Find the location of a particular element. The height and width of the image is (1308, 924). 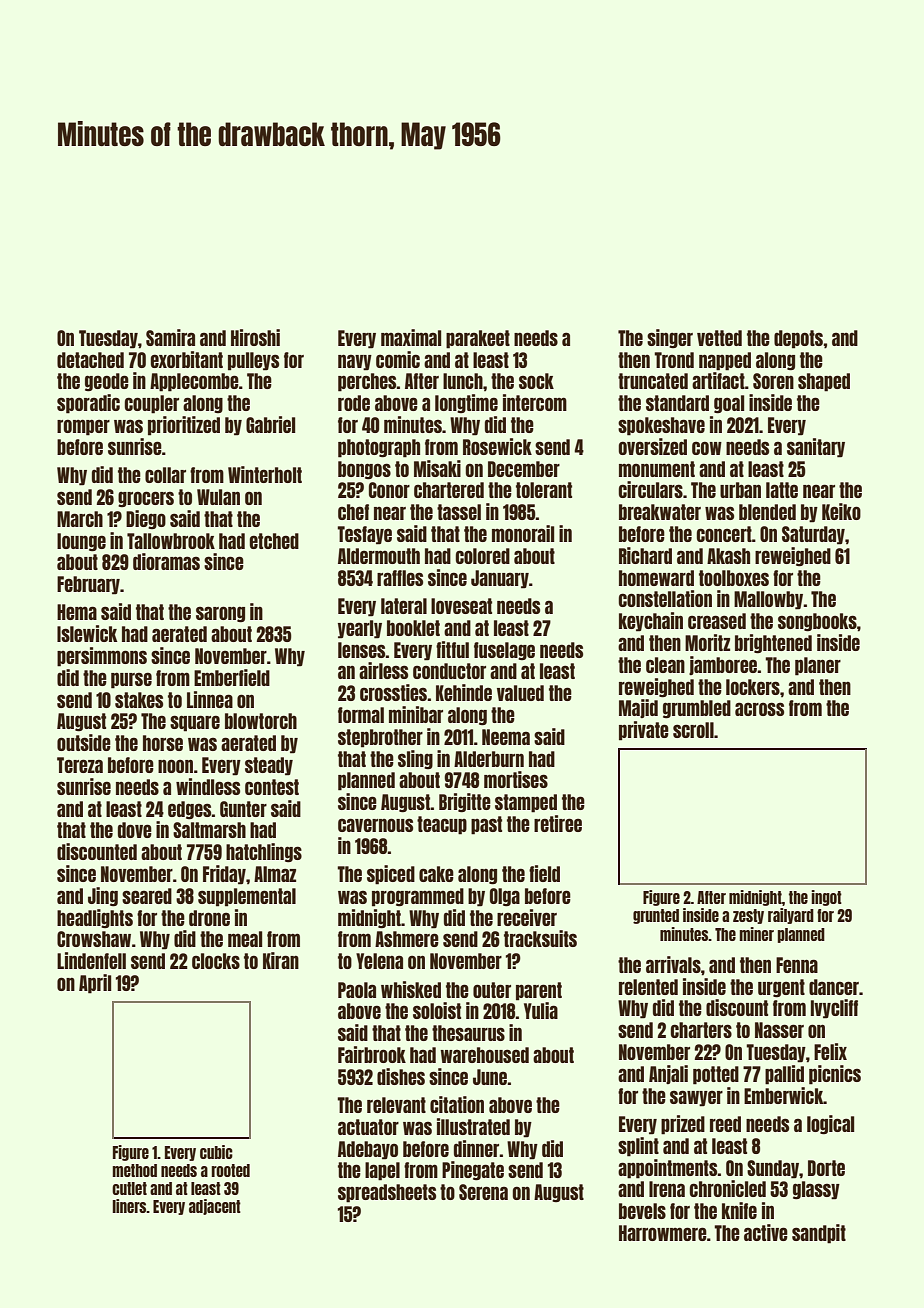

across is located at coordinates (759, 709).
